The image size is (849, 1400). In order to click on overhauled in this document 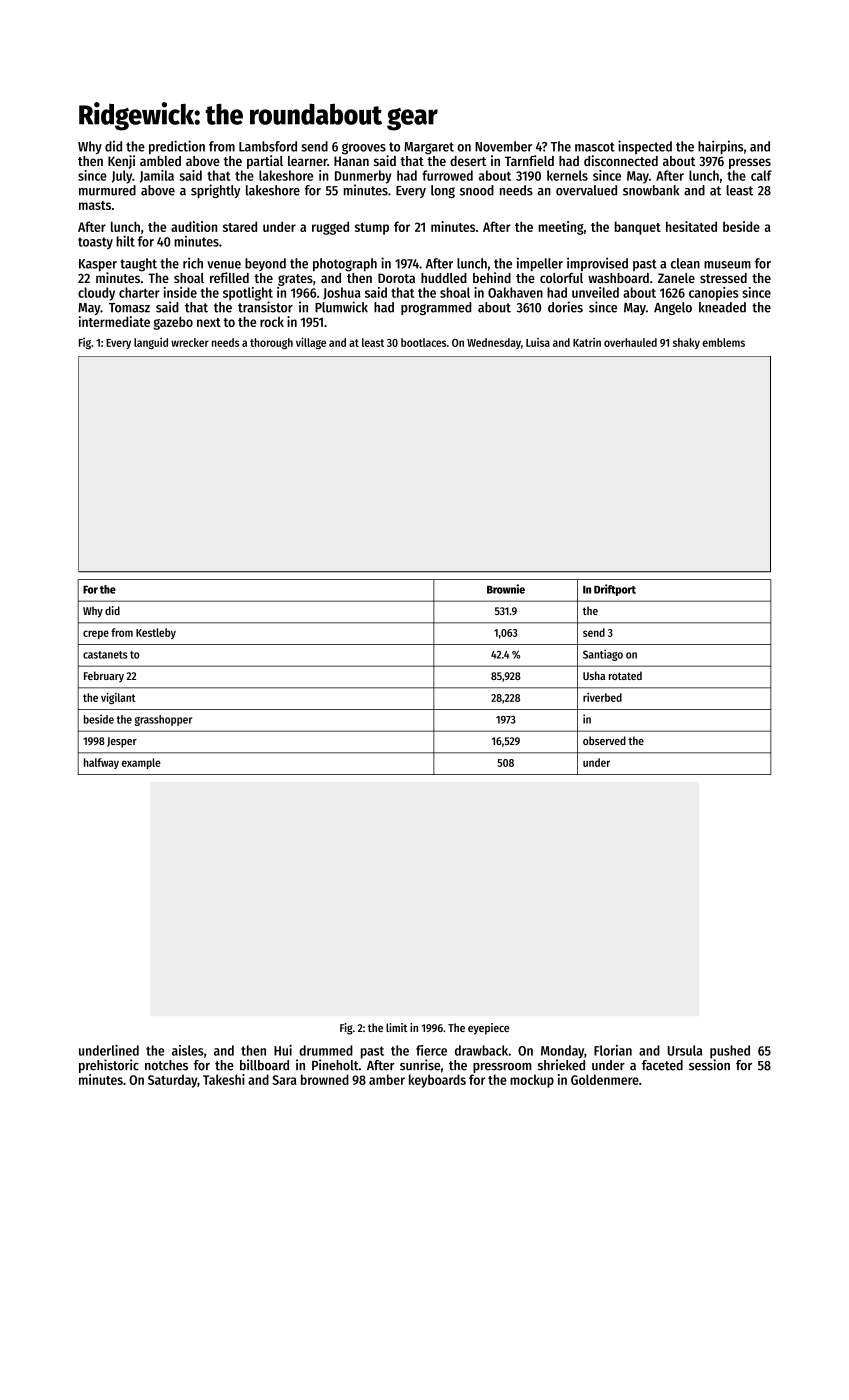, I will do `click(630, 342)`.
